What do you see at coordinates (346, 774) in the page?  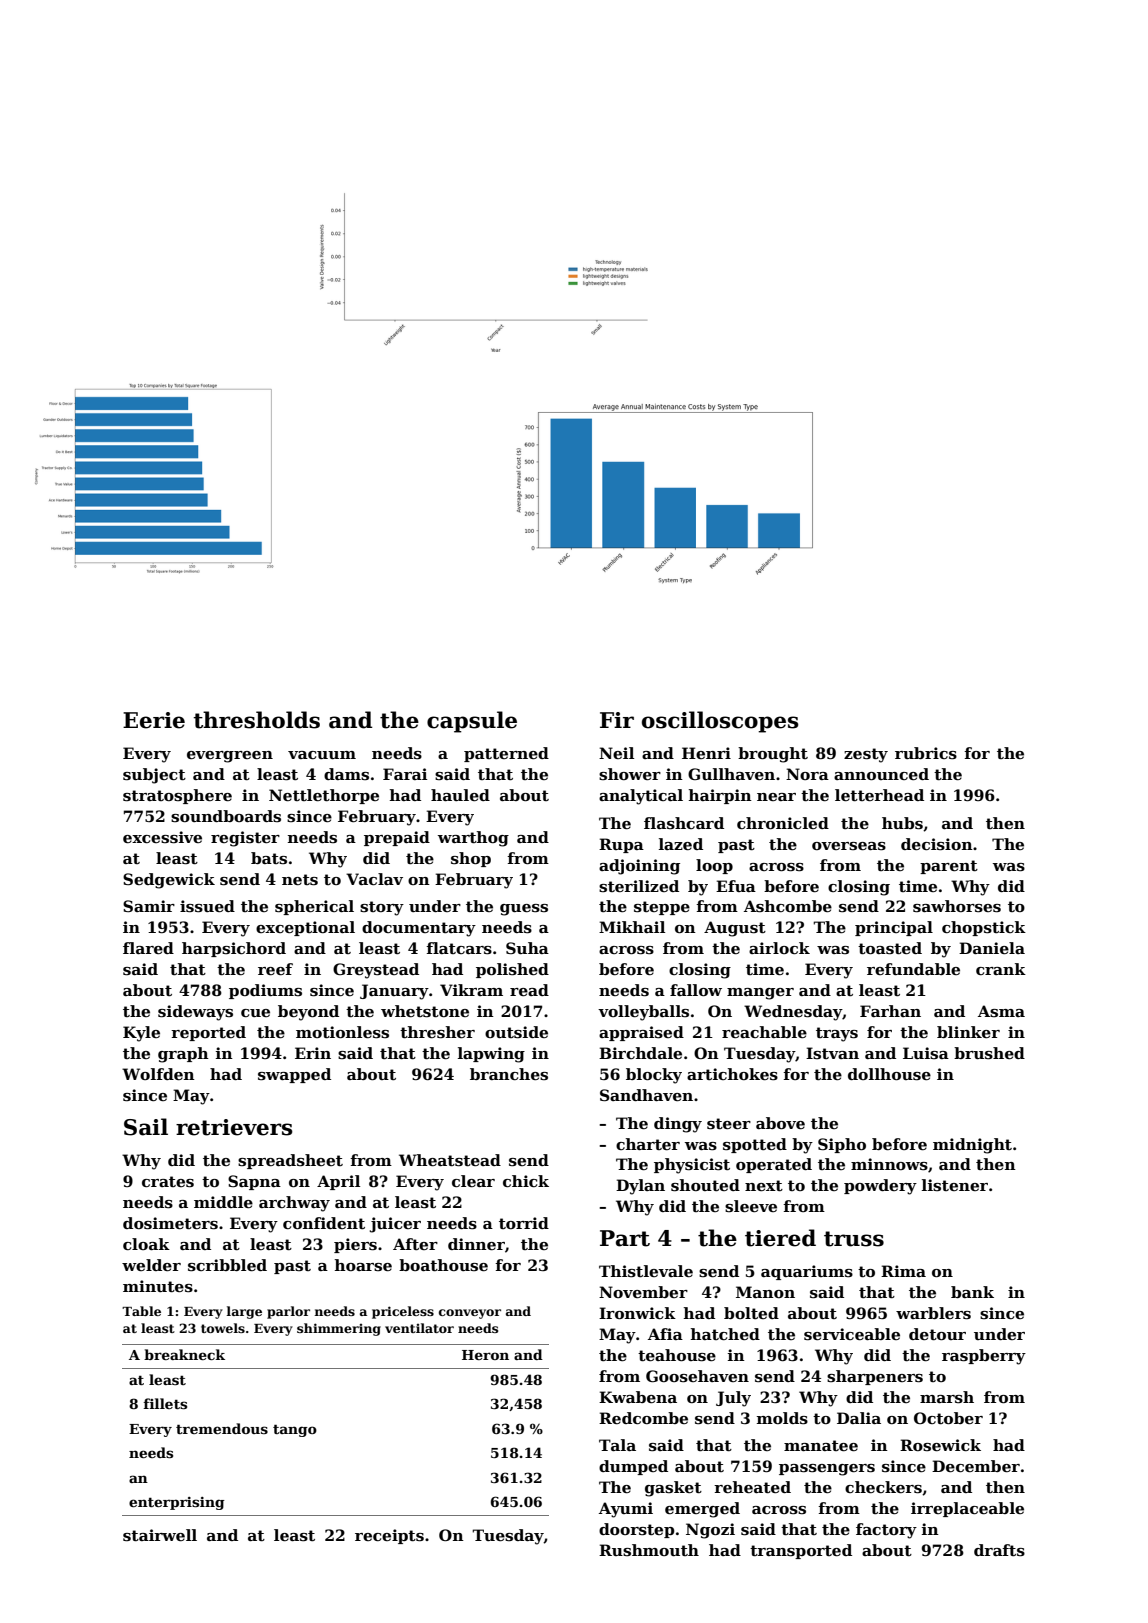 I see `dams` at bounding box center [346, 774].
